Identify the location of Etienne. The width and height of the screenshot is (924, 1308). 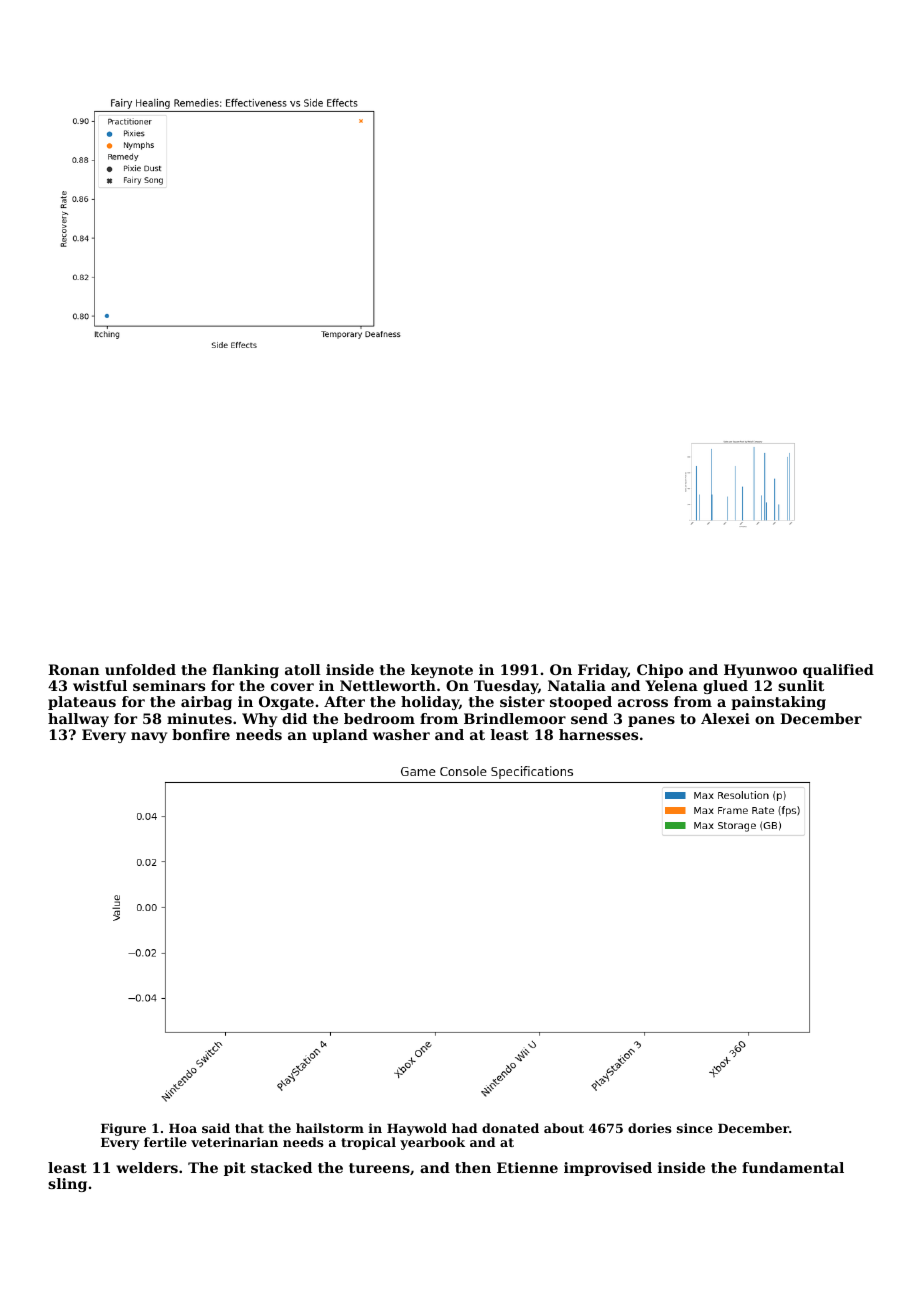
(527, 1167).
